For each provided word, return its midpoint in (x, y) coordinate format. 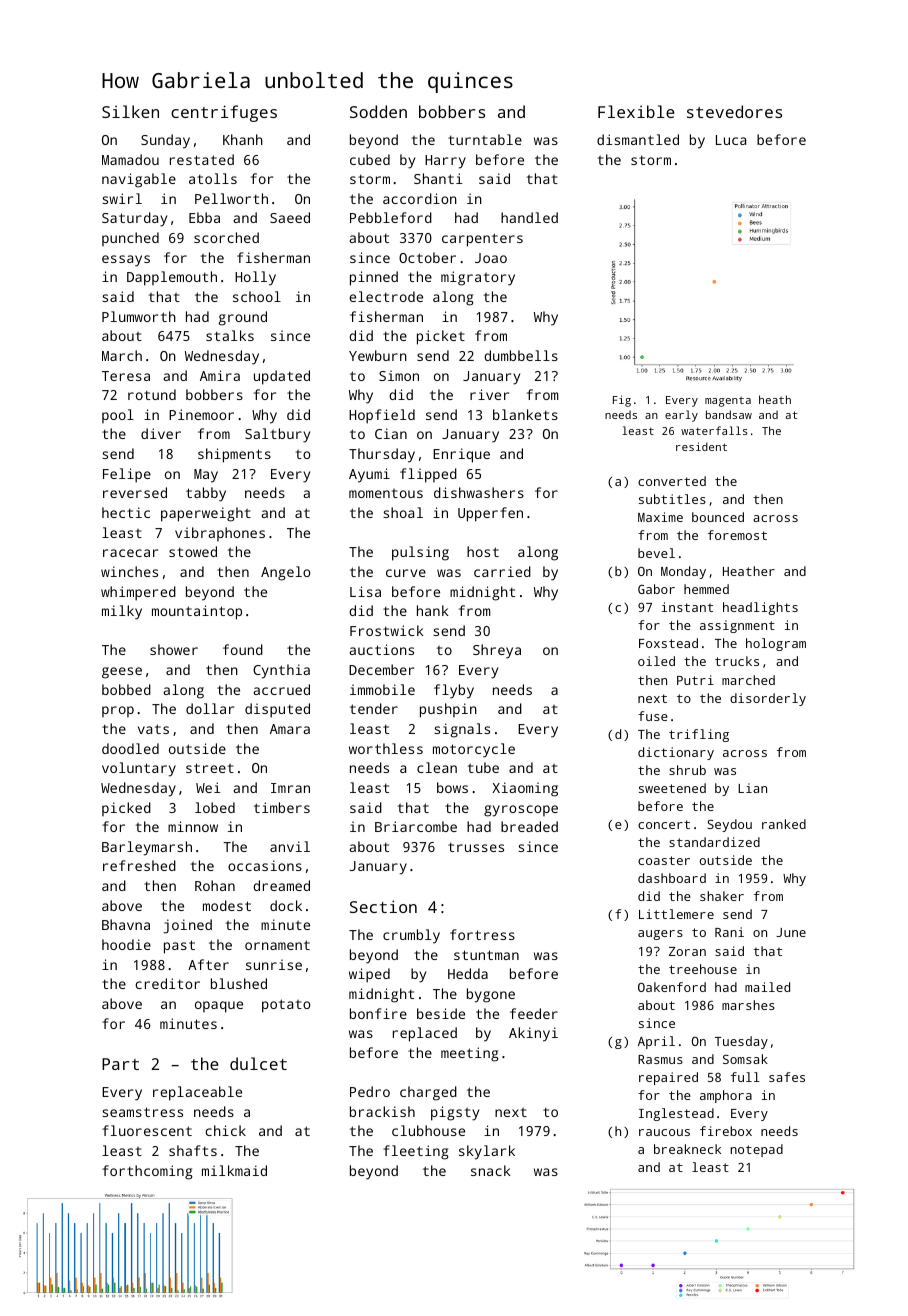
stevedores (734, 111)
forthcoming (147, 1172)
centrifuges (224, 113)
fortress (482, 934)
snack (491, 1170)
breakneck (687, 1149)
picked (126, 809)
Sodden (378, 111)
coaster (664, 860)
